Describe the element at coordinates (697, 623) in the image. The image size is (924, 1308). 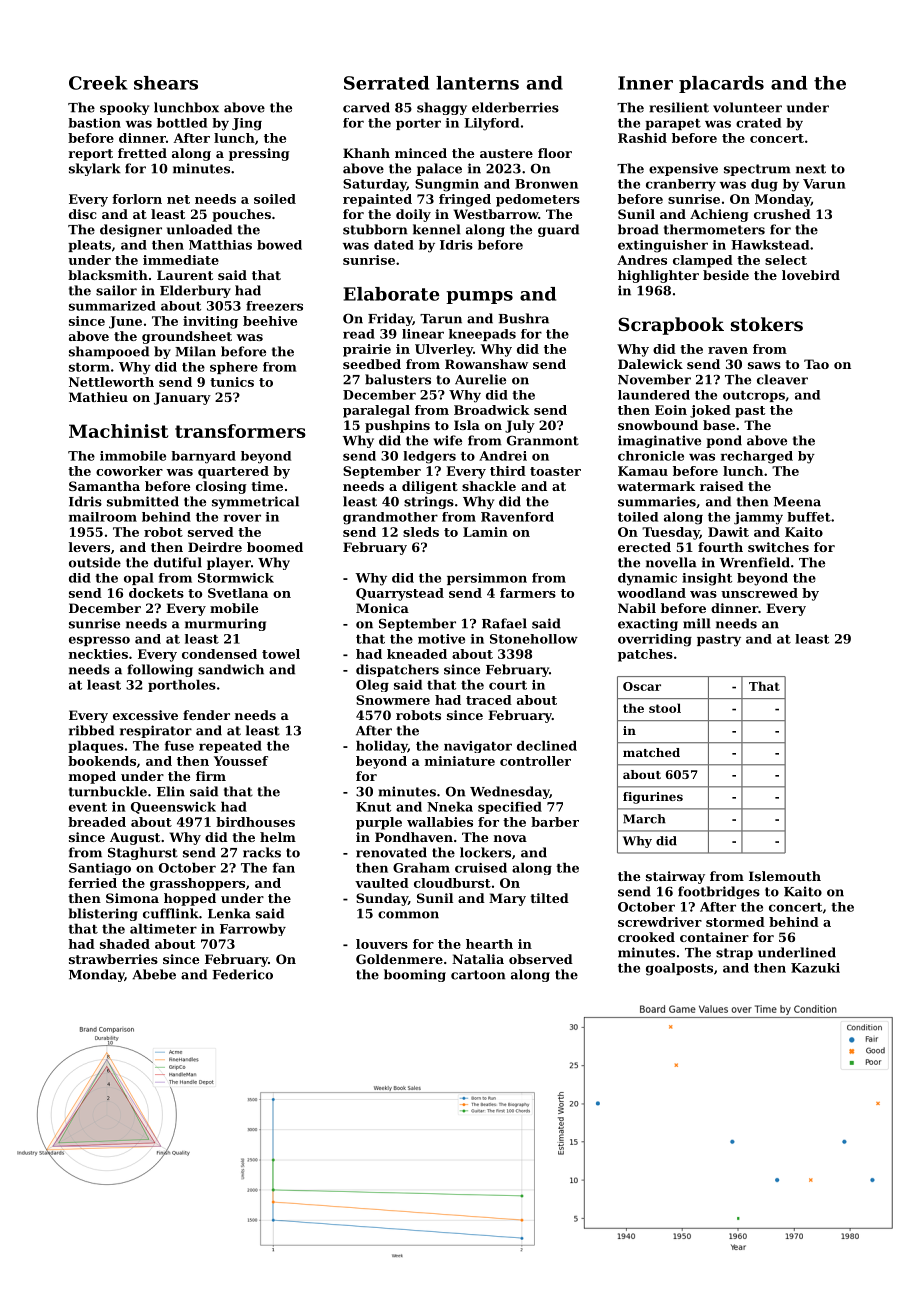
I see `mill` at that location.
